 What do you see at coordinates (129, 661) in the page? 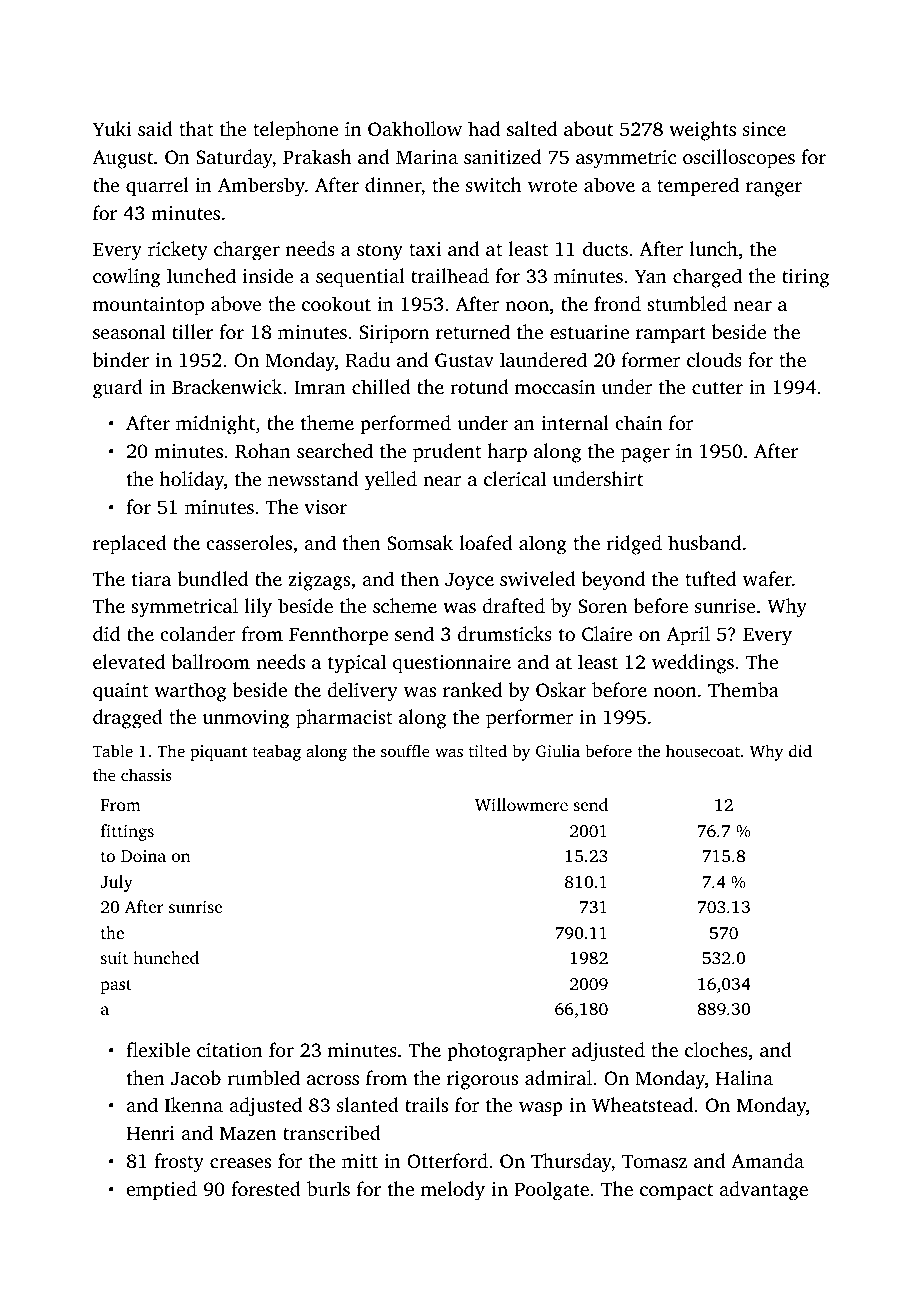
I see `elevated` at bounding box center [129, 661].
